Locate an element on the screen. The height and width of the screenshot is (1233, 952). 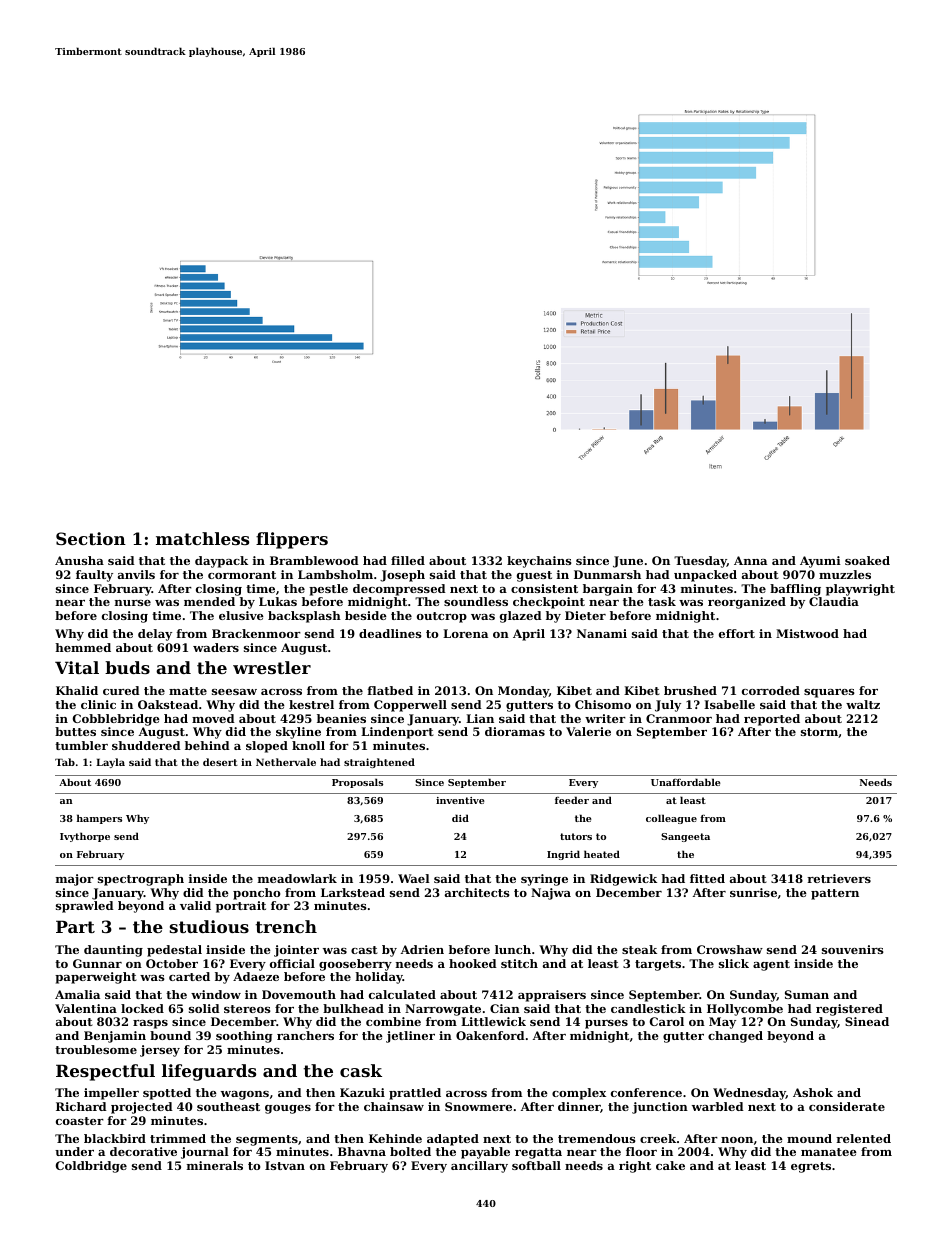
pattern is located at coordinates (835, 894).
